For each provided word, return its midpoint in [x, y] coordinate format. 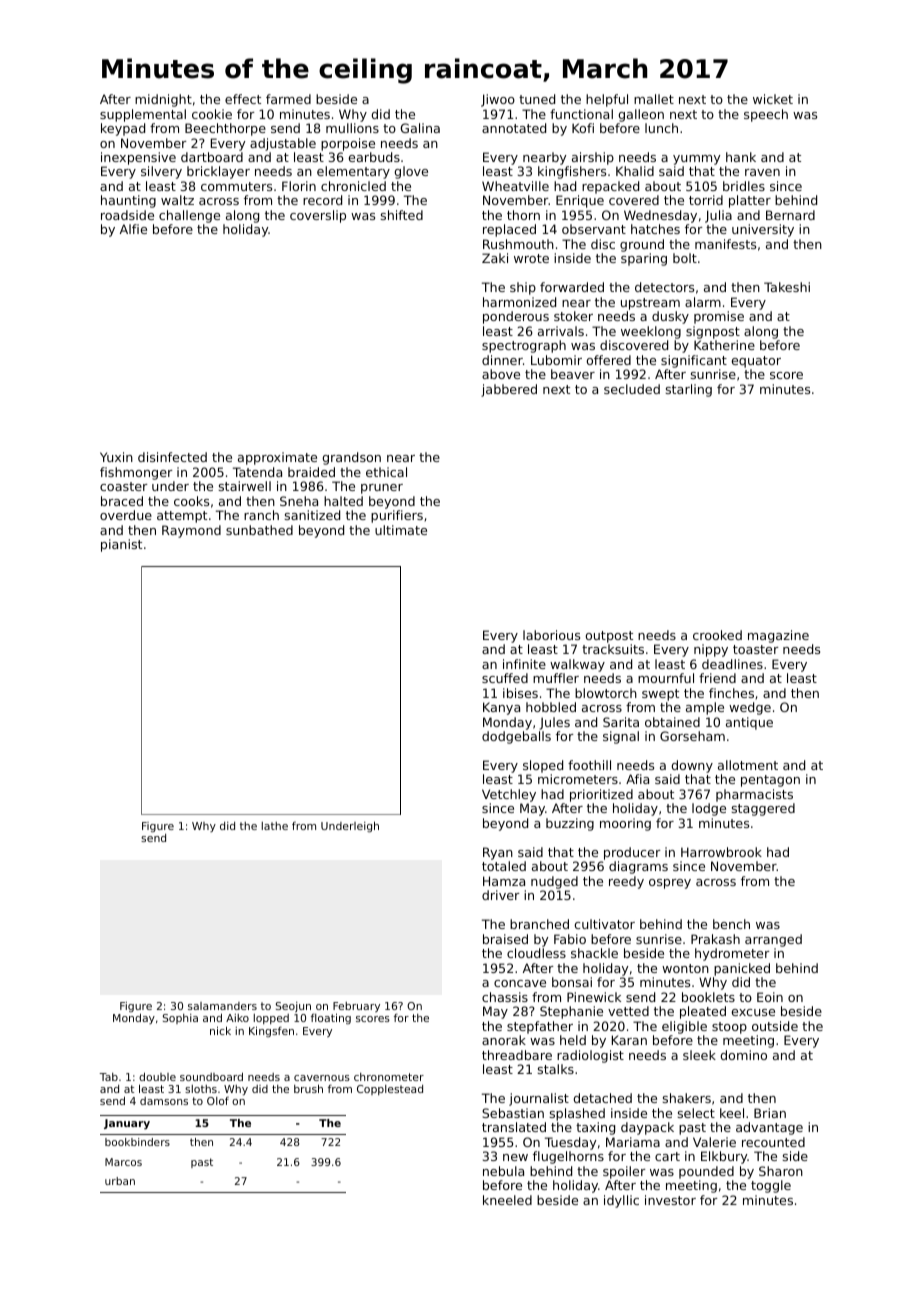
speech [766, 115]
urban [120, 1181]
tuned [537, 99]
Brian [770, 1113]
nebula [503, 1171]
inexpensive [138, 158]
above [501, 374]
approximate [277, 458]
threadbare [517, 1055]
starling [689, 390]
